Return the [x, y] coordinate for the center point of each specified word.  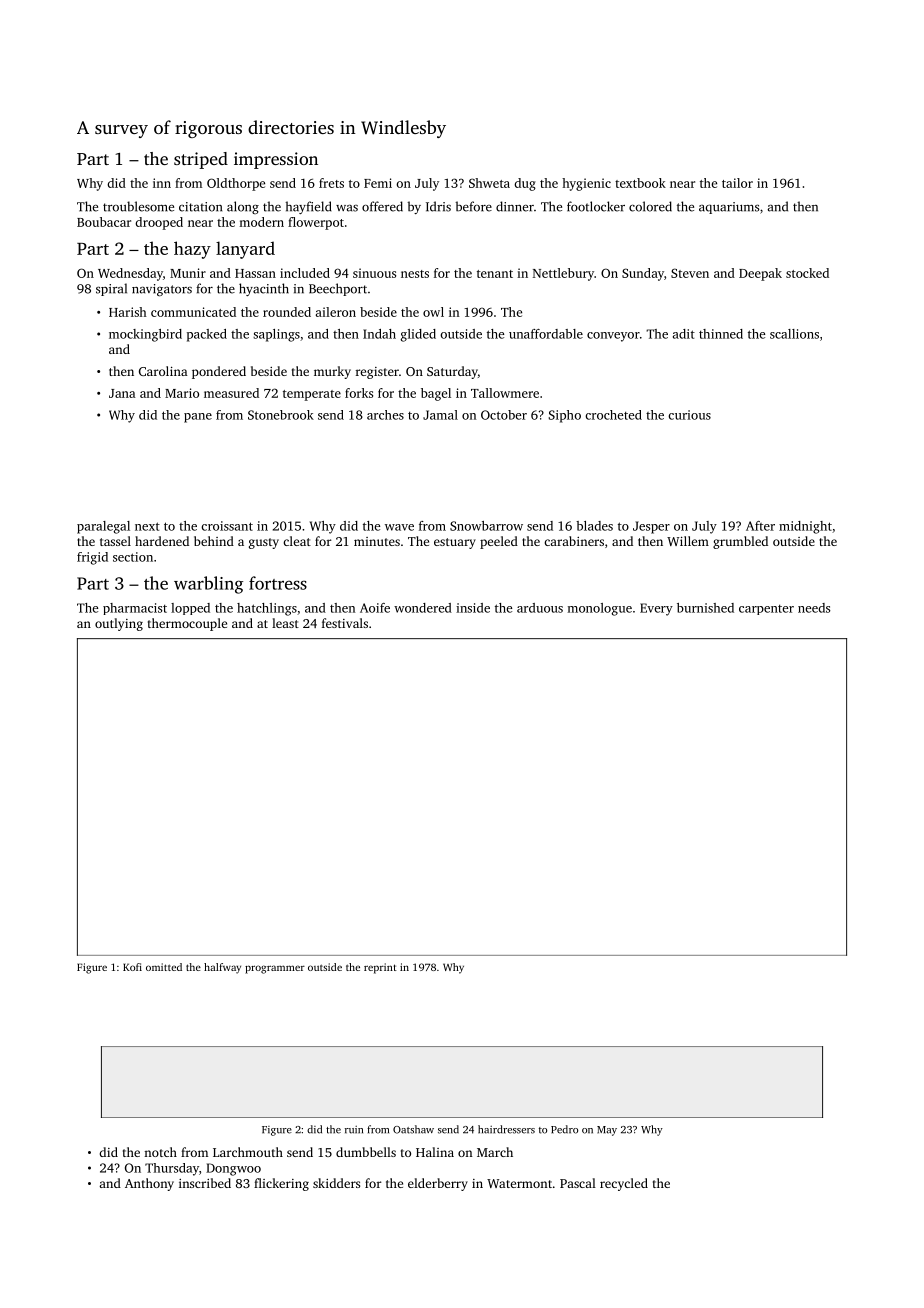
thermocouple [187, 624]
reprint [380, 968]
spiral [111, 289]
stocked [807, 273]
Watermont [519, 1183]
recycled [624, 1184]
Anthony [149, 1184]
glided [418, 335]
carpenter [766, 610]
